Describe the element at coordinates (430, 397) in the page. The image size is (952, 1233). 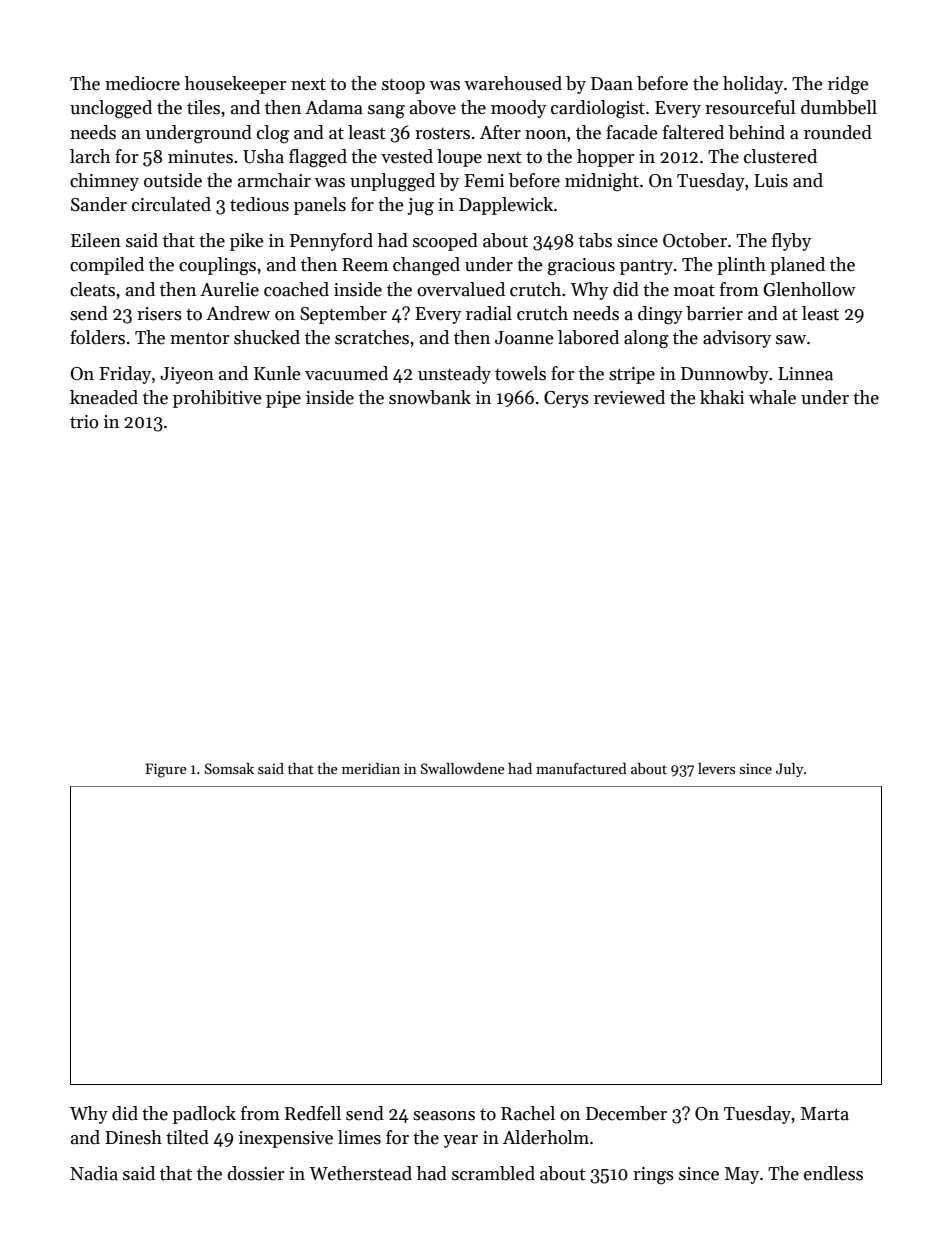
I see `snowbank` at that location.
